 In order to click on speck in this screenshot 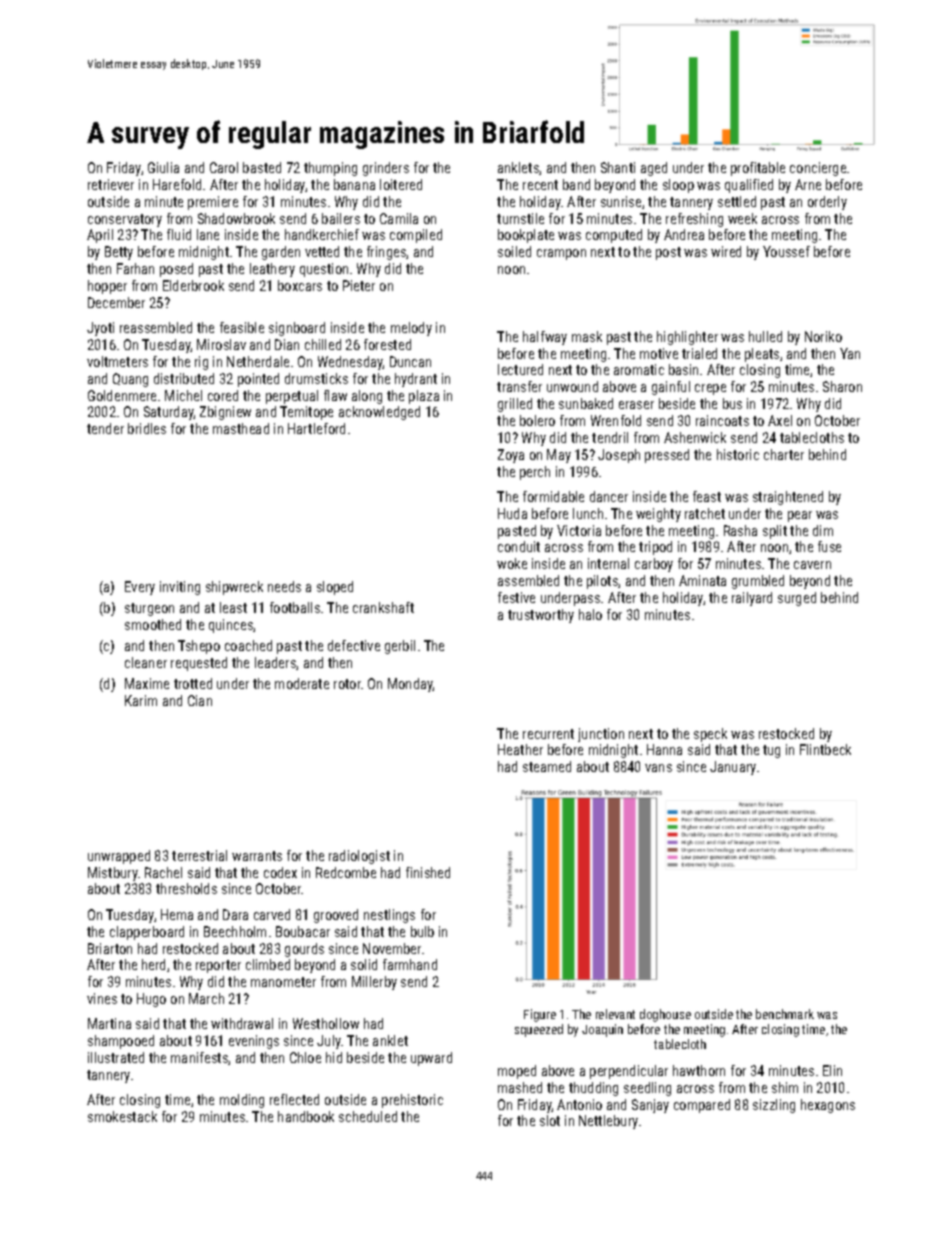, I will do `click(710, 735)`.
